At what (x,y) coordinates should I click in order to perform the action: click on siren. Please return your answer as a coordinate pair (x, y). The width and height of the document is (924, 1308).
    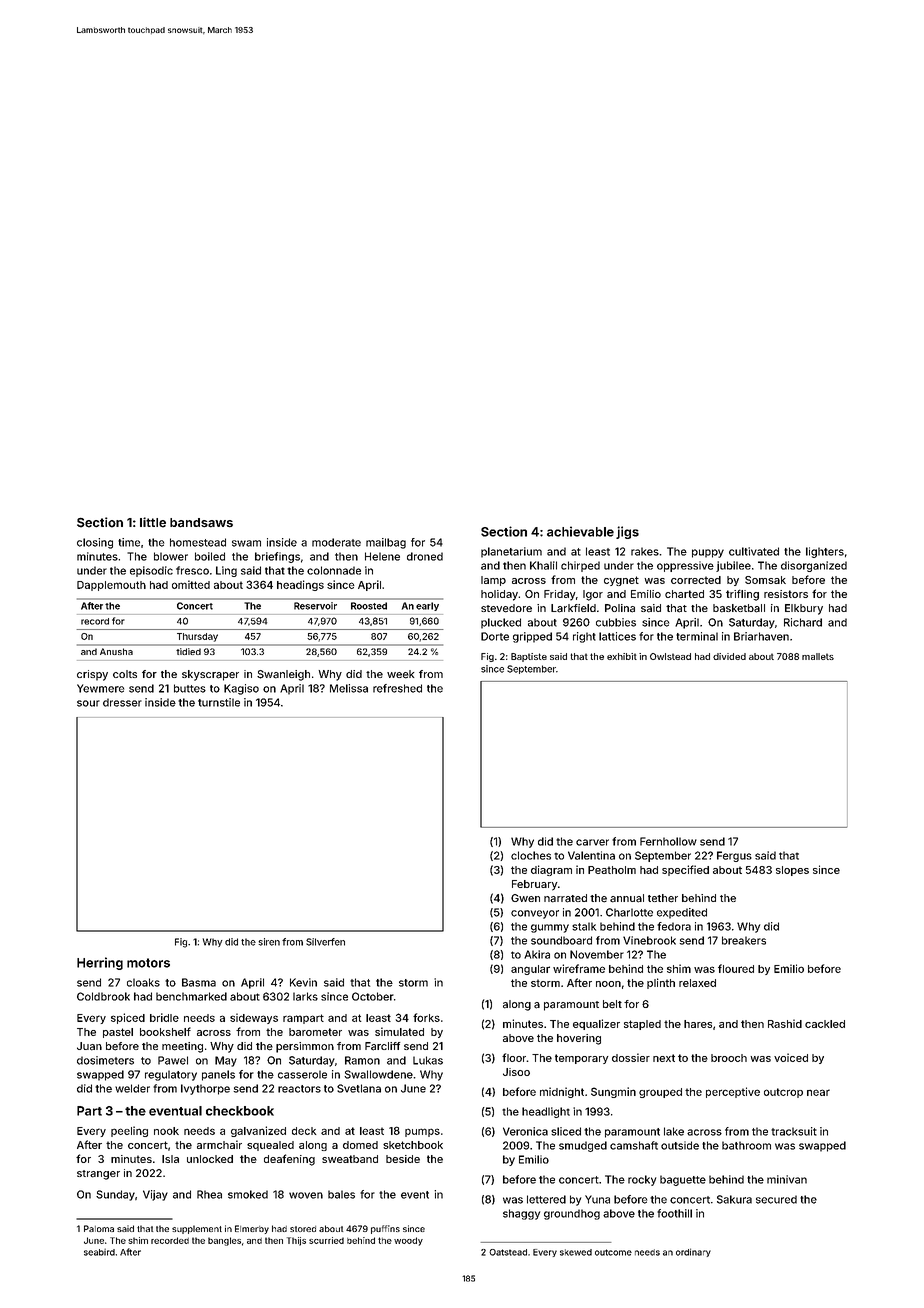
    Looking at the image, I should click on (269, 942).
